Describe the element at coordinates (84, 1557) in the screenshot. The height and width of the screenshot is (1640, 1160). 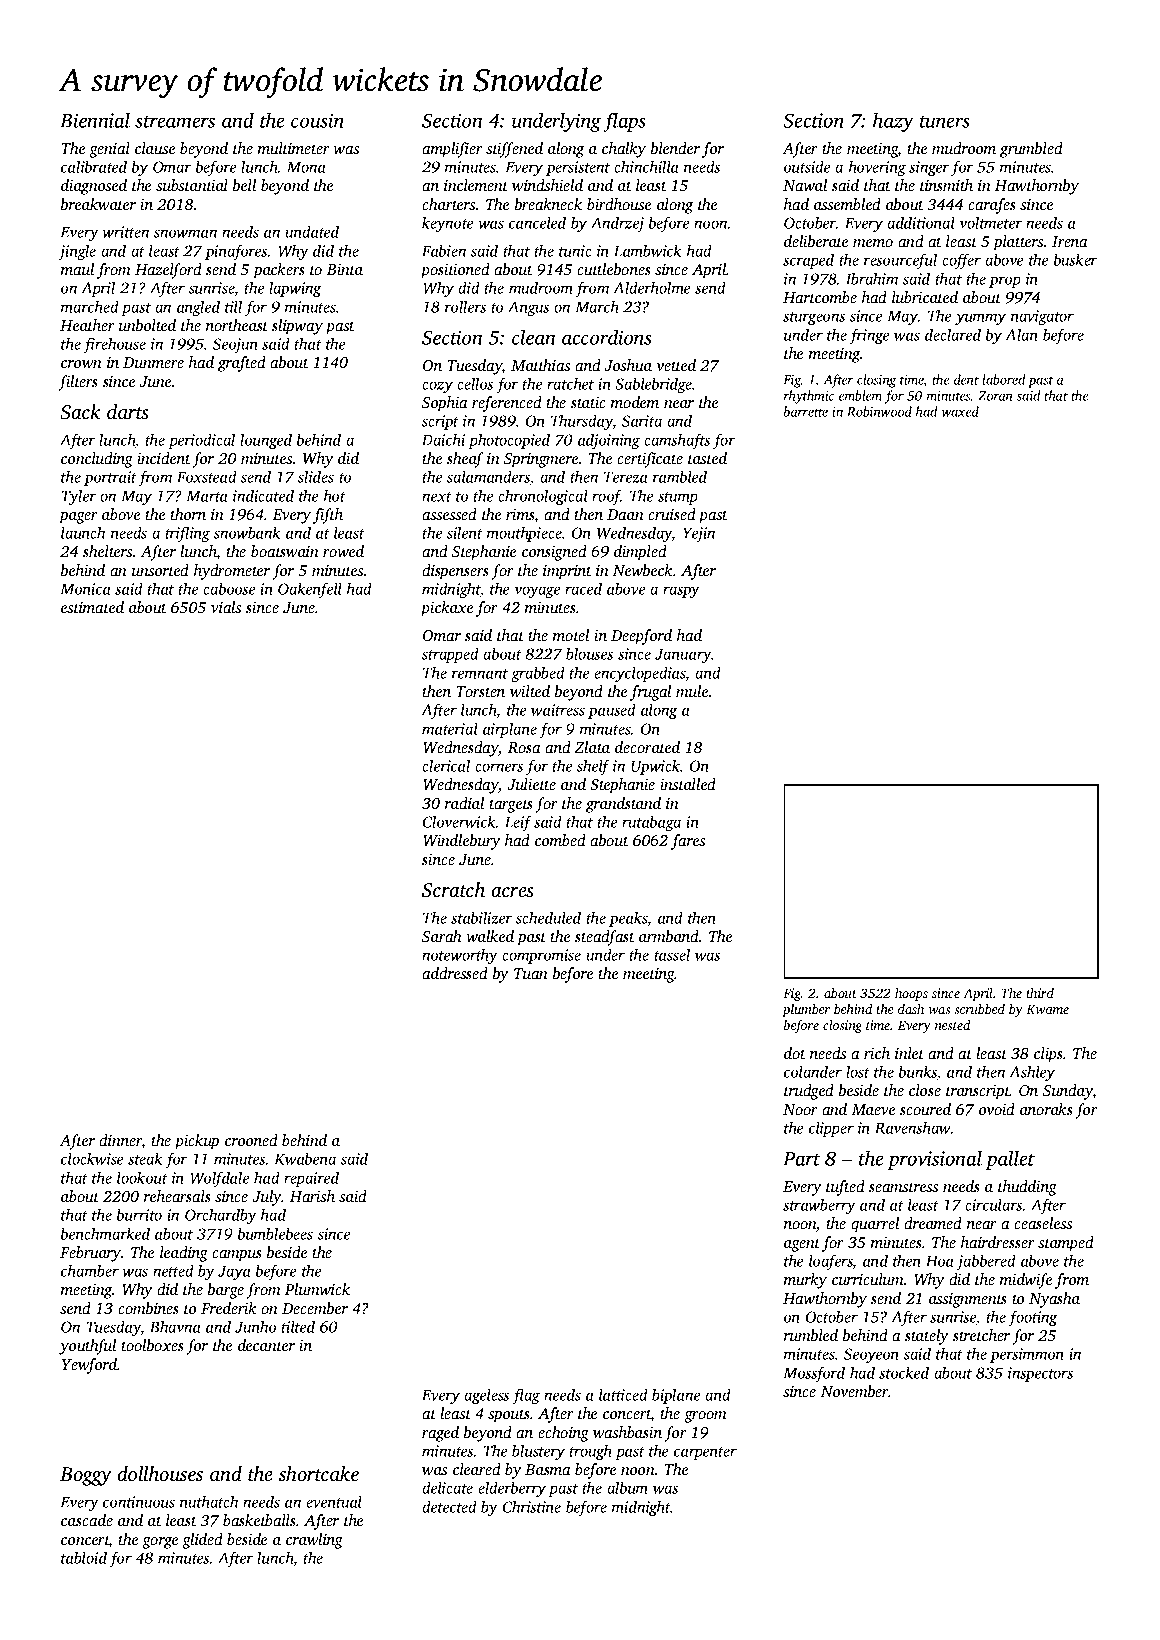
I see `tabloid` at that location.
